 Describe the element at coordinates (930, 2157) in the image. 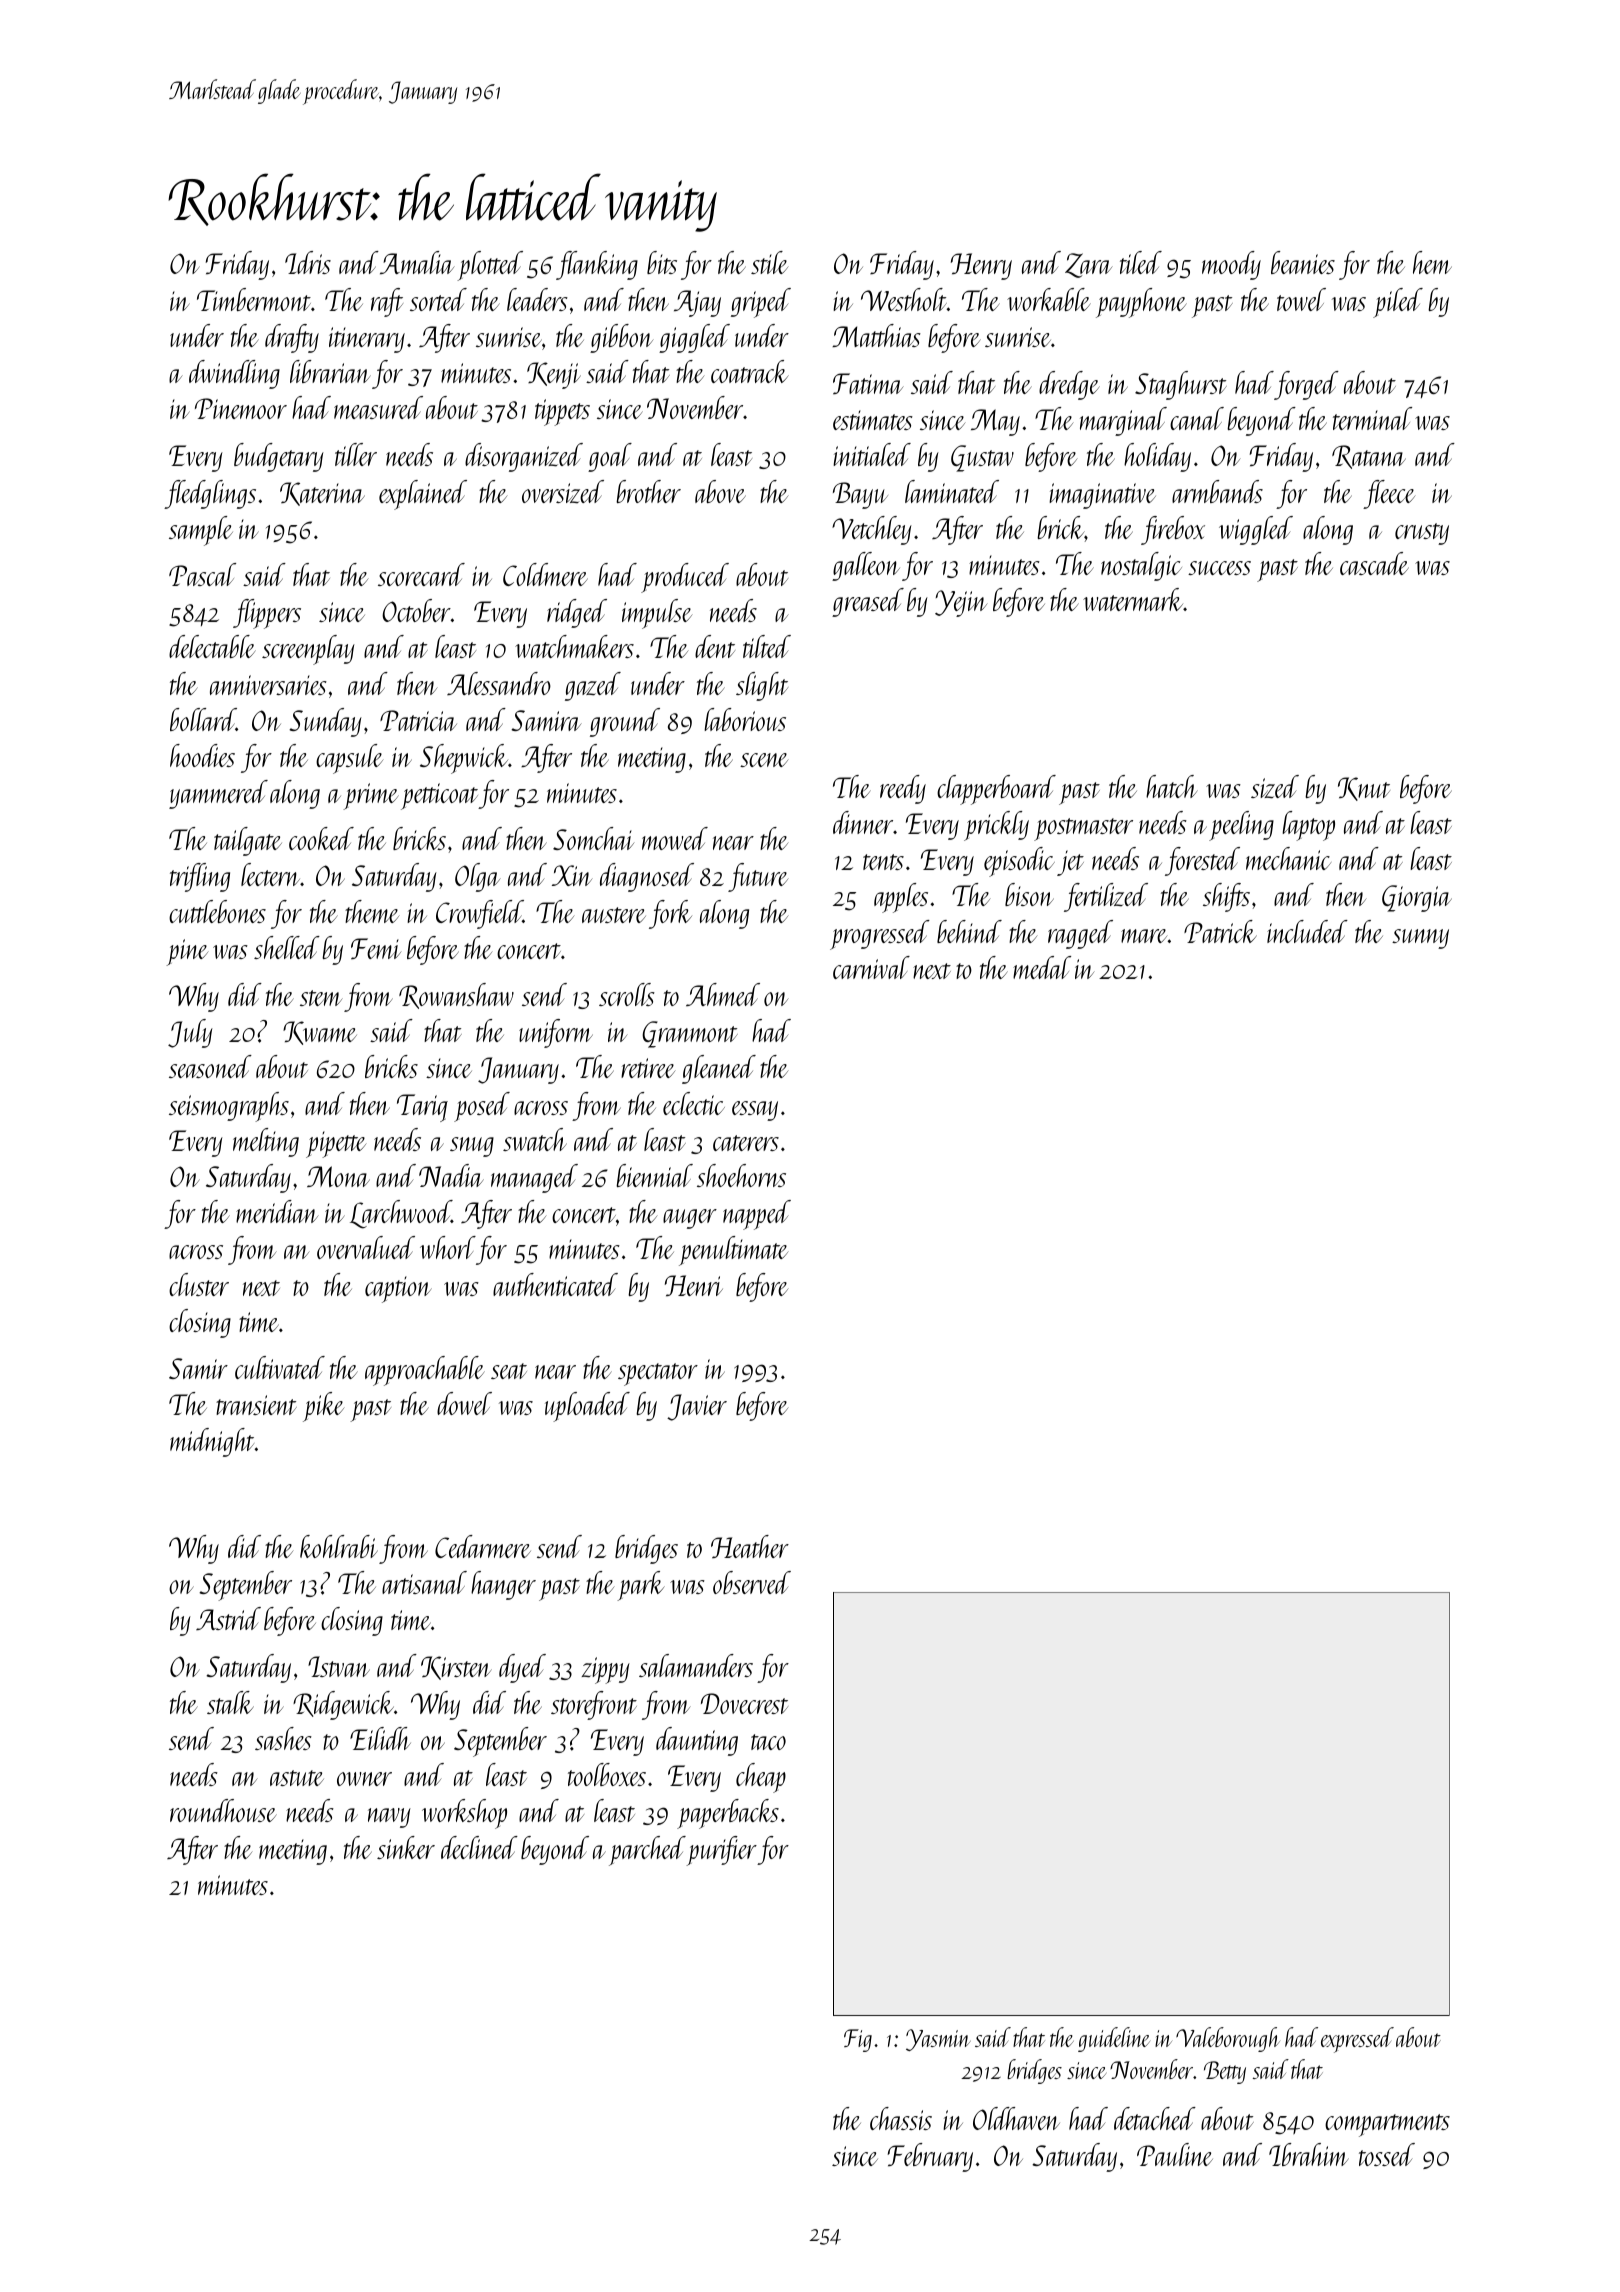

I see `February` at that location.
